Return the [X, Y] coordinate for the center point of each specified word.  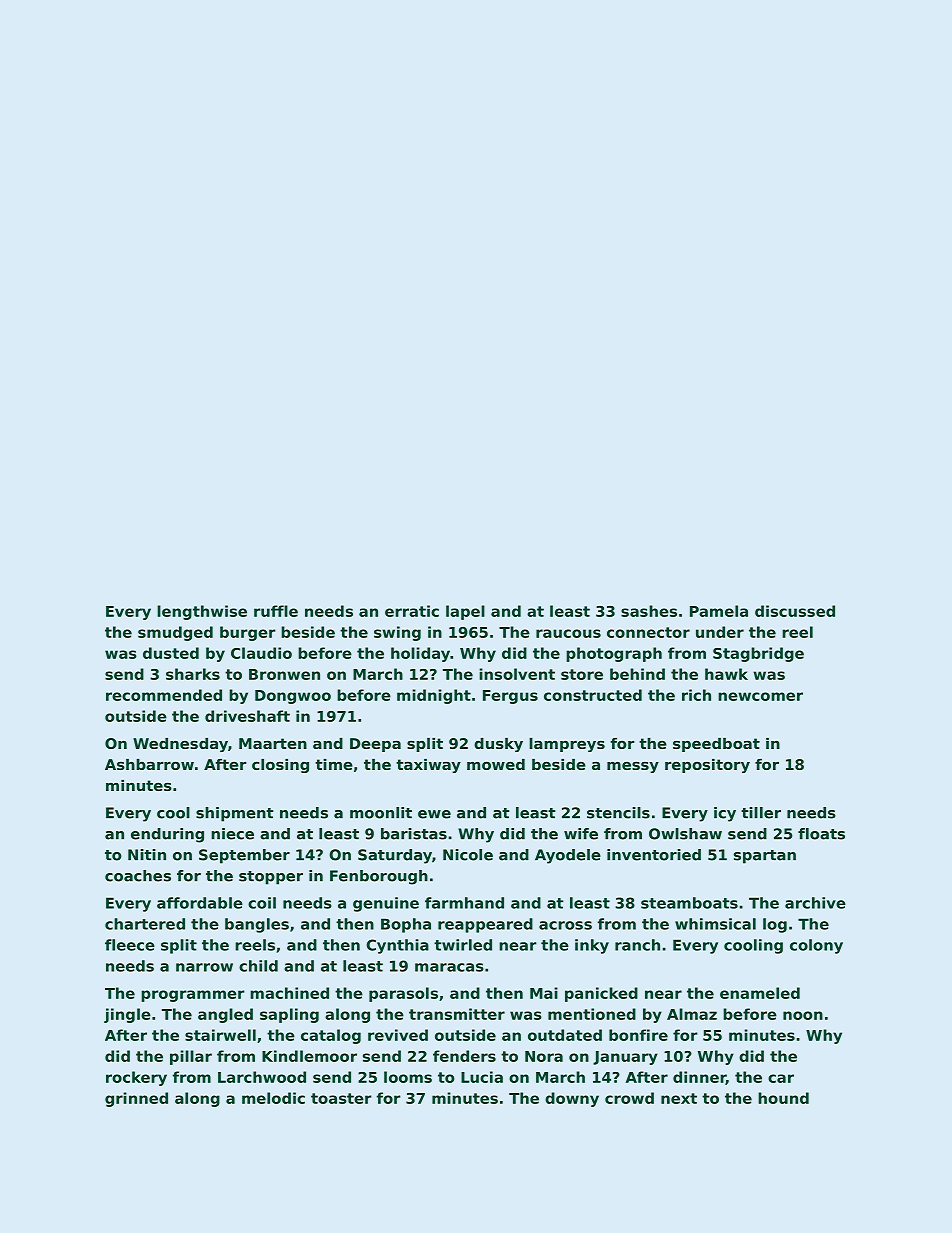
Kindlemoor [309, 1056]
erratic [412, 611]
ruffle [276, 611]
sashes [649, 611]
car [781, 1078]
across [565, 925]
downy [572, 1099]
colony [816, 946]
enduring [167, 835]
